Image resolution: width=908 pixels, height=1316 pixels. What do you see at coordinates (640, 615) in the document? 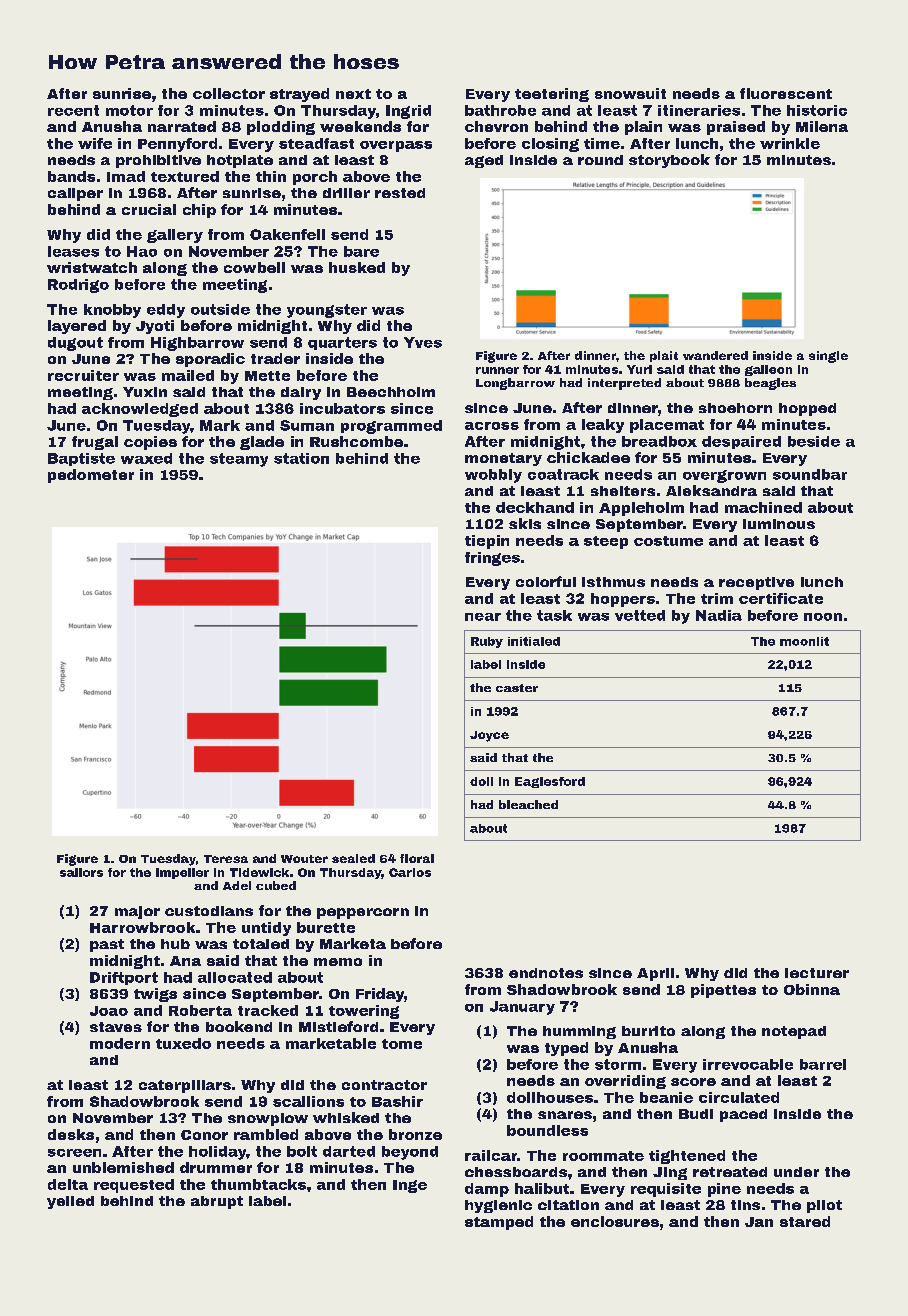
I see `vetted` at bounding box center [640, 615].
